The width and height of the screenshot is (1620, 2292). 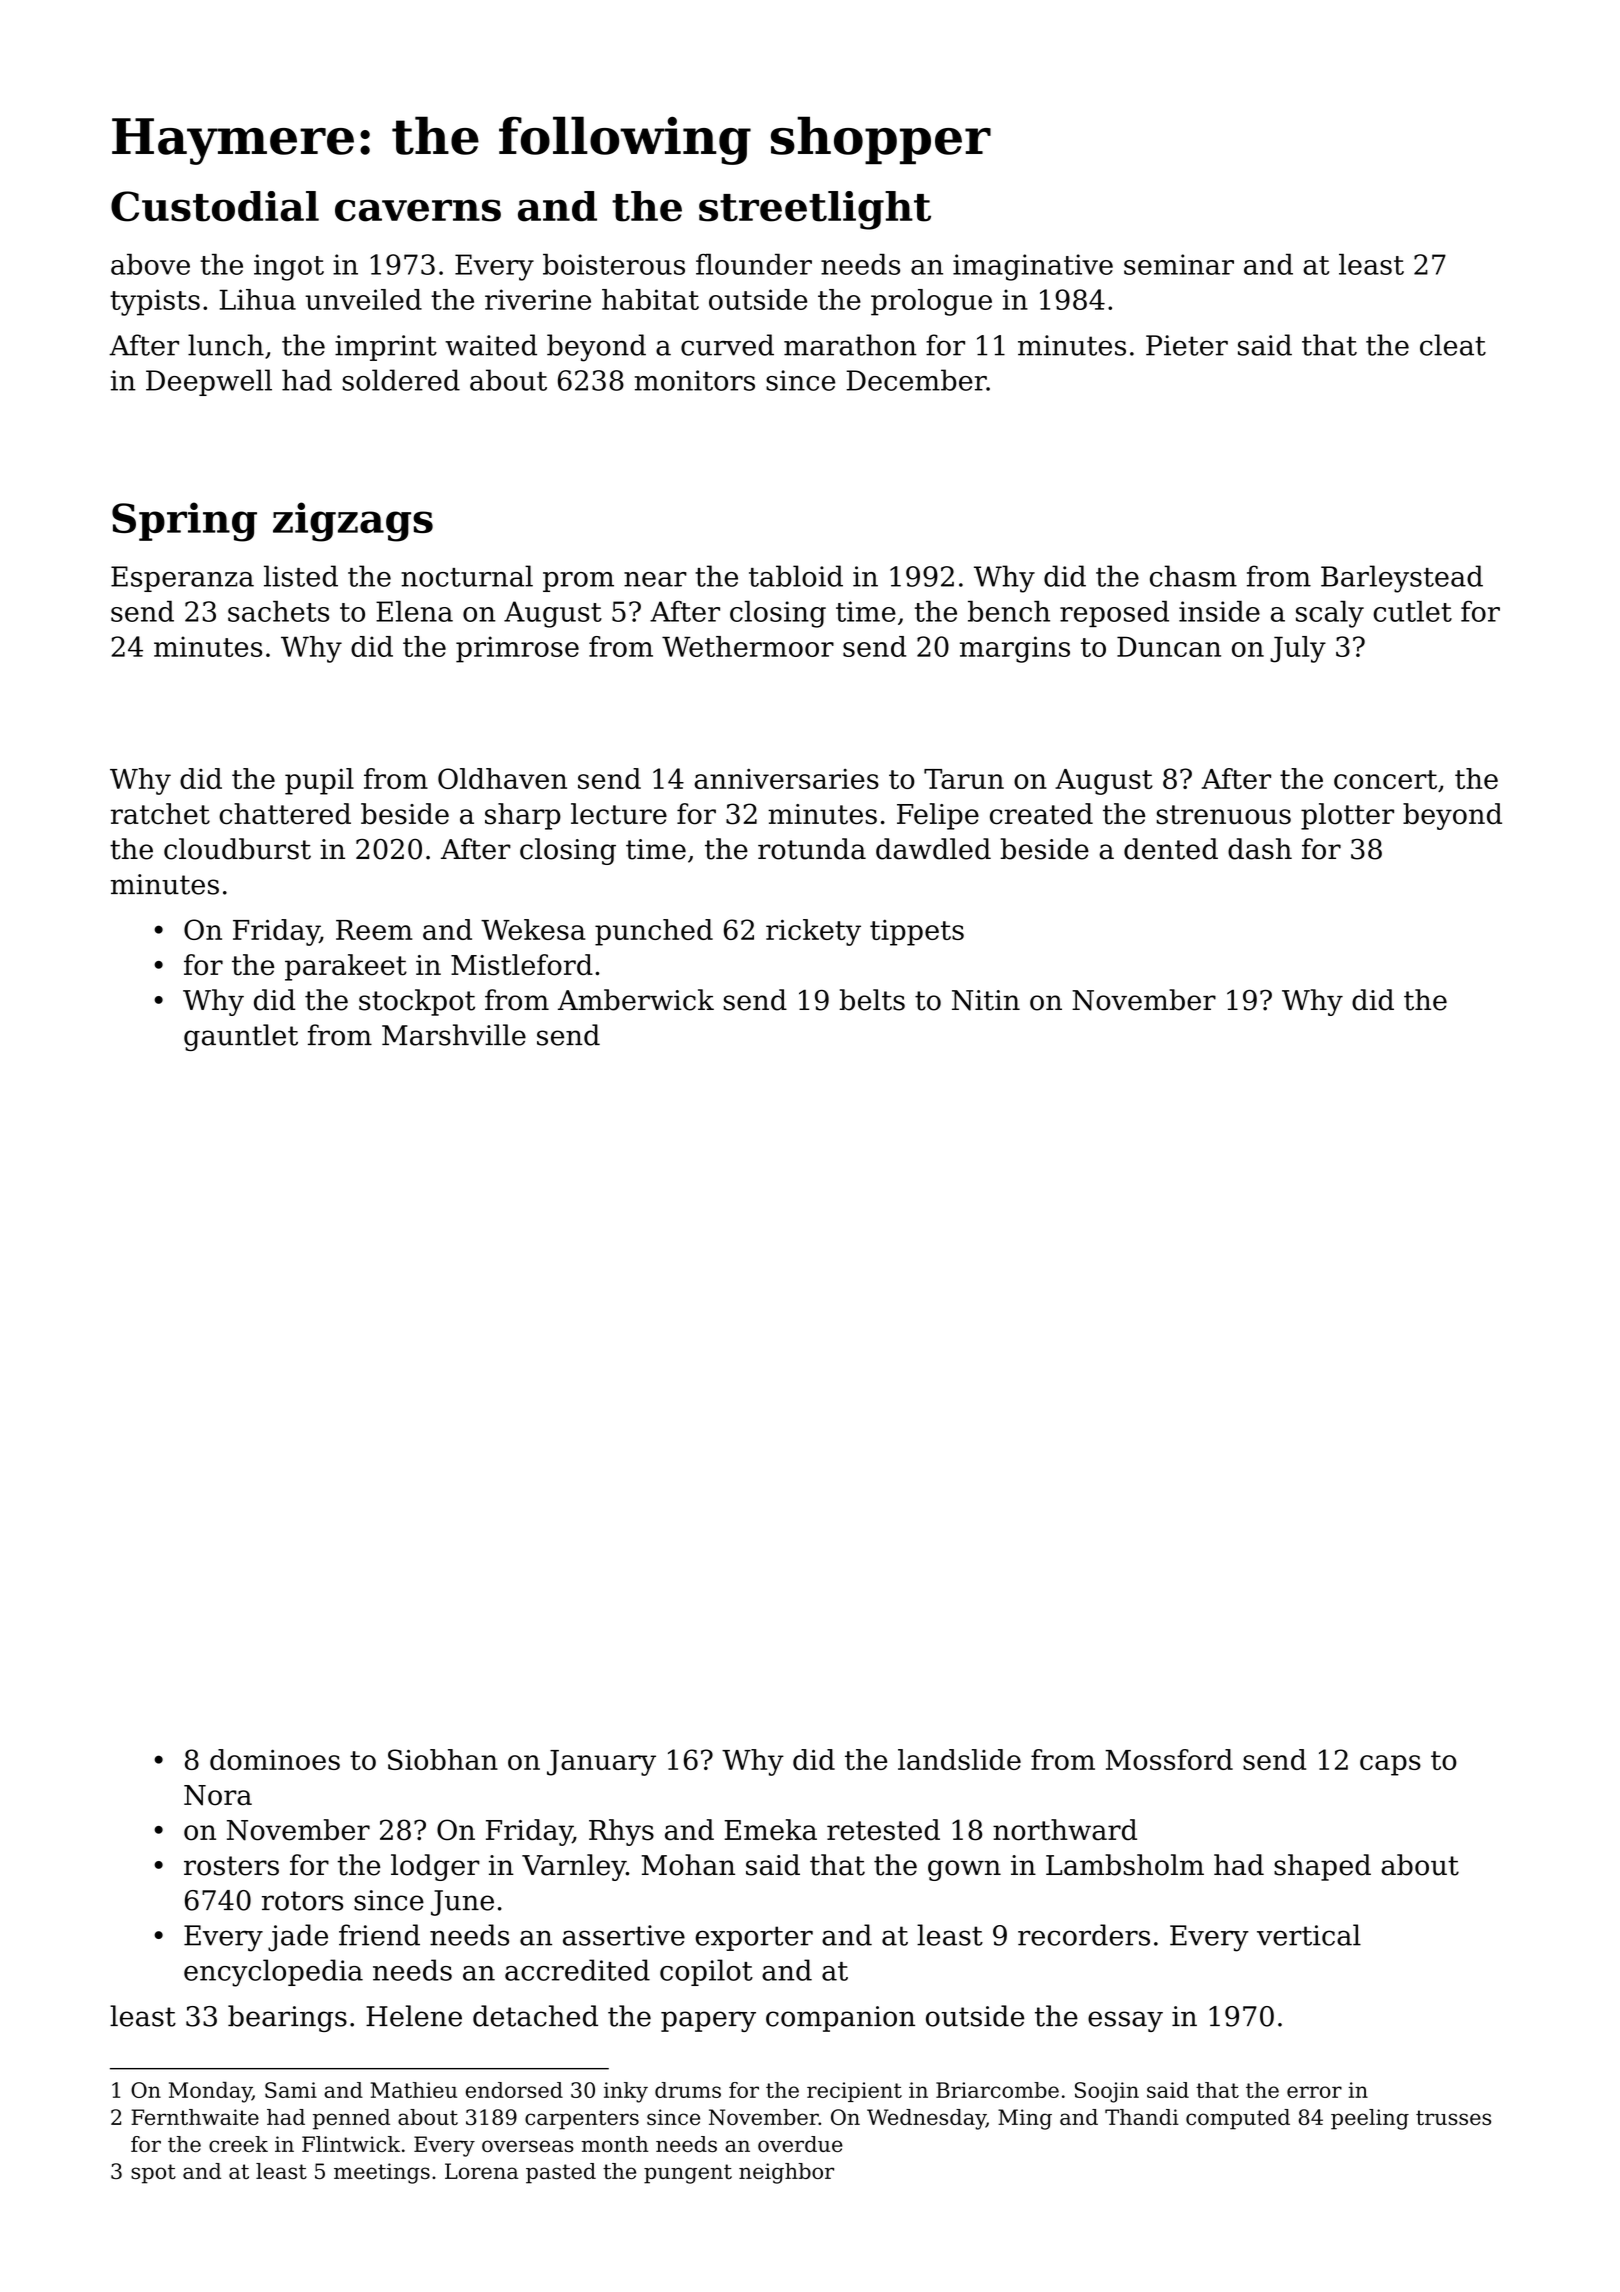 I want to click on flounder, so click(x=754, y=264).
